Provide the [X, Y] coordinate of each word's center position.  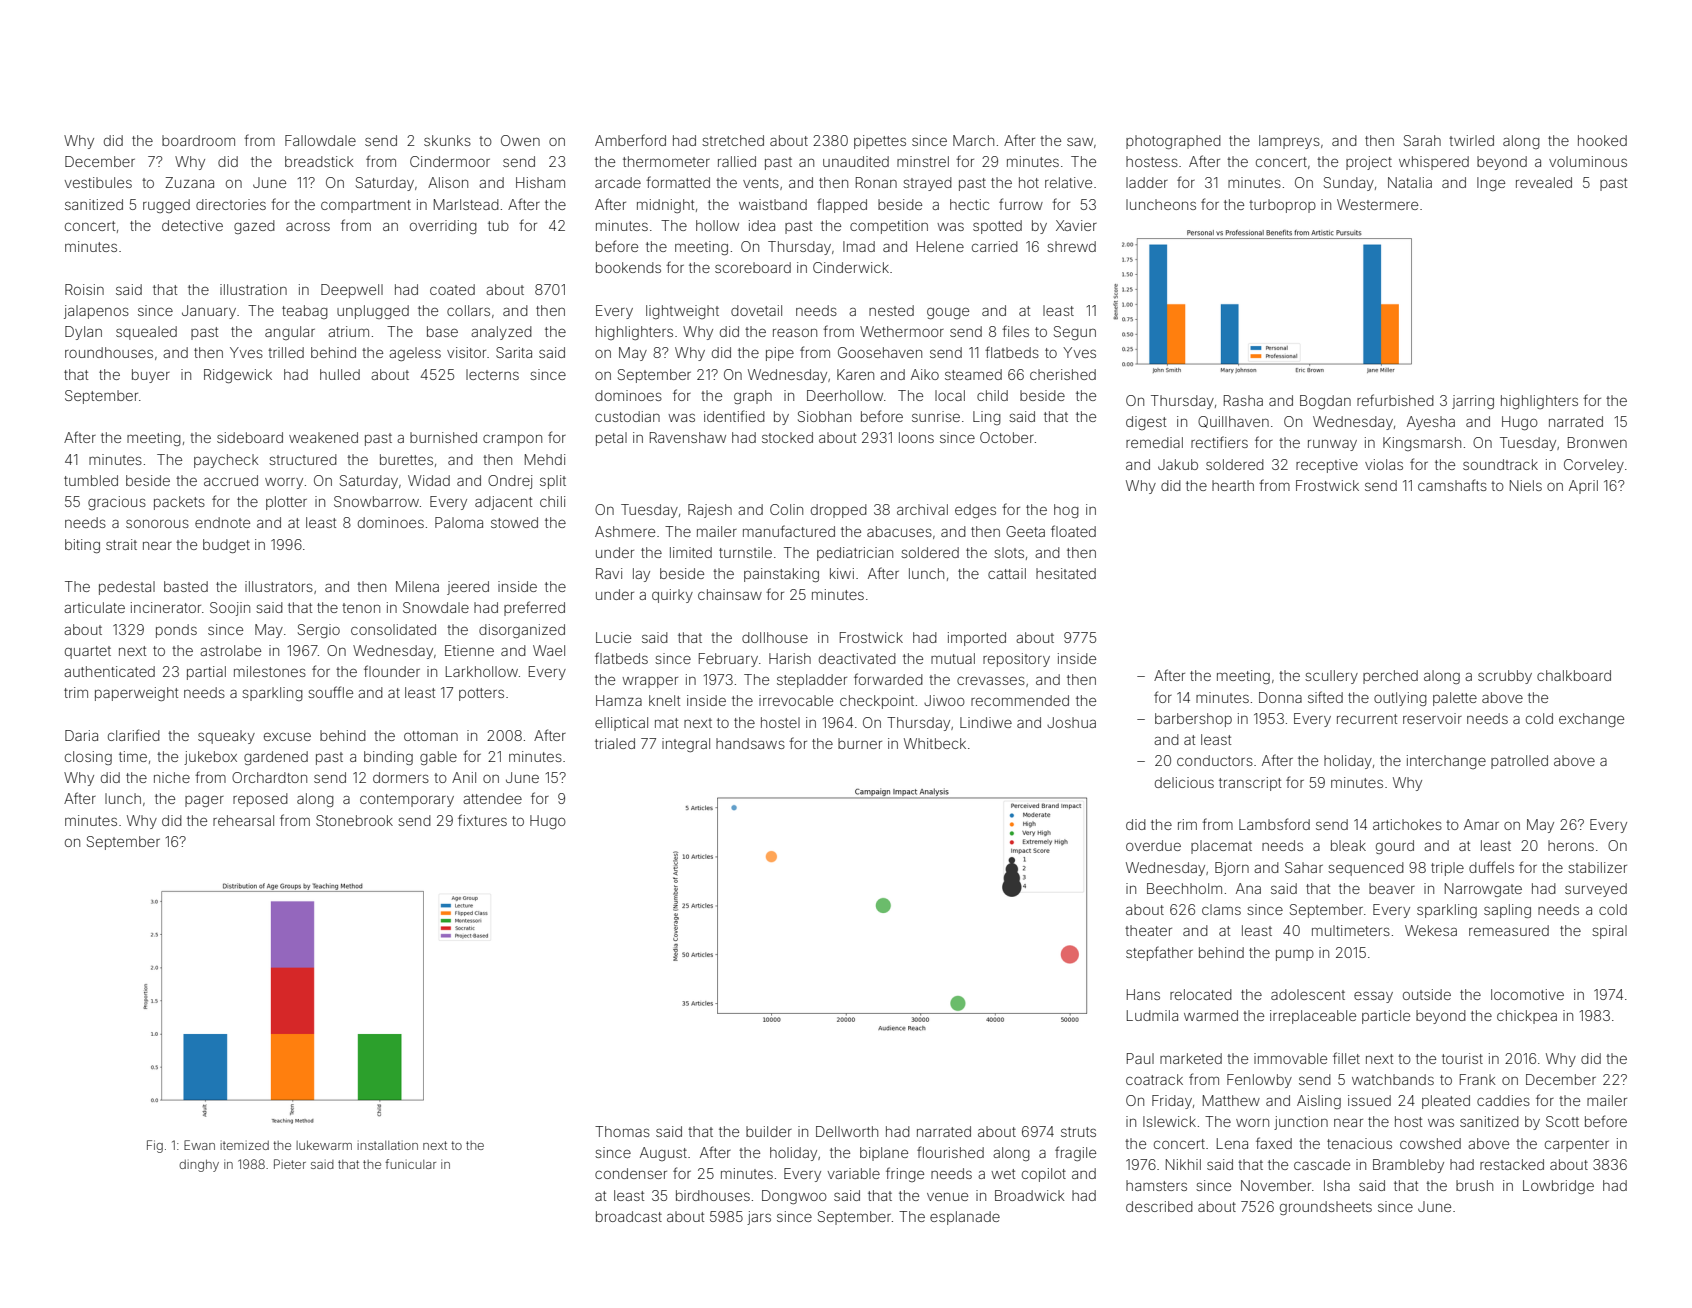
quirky [672, 596]
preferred [534, 608]
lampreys [1289, 142]
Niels [1526, 485]
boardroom [198, 140]
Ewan [199, 1145]
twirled [1471, 140]
